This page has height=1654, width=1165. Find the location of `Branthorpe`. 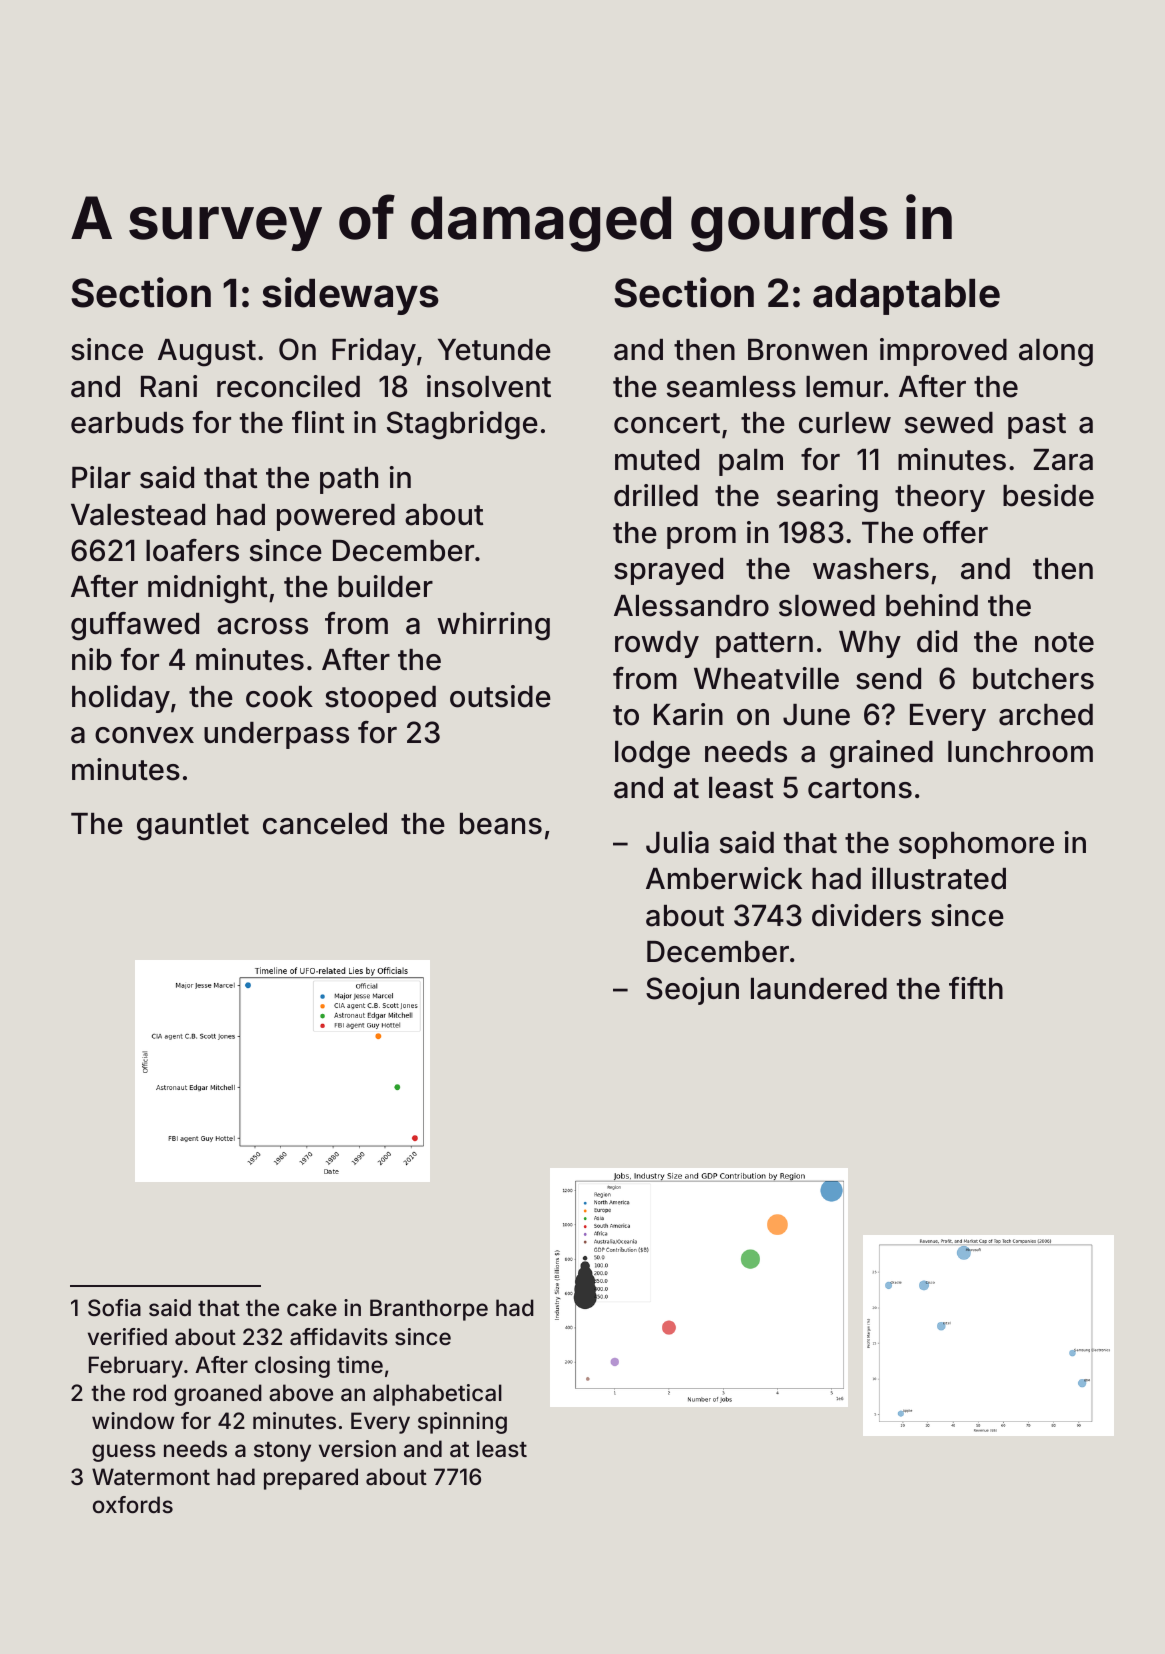

Branthorpe is located at coordinates (429, 1310).
